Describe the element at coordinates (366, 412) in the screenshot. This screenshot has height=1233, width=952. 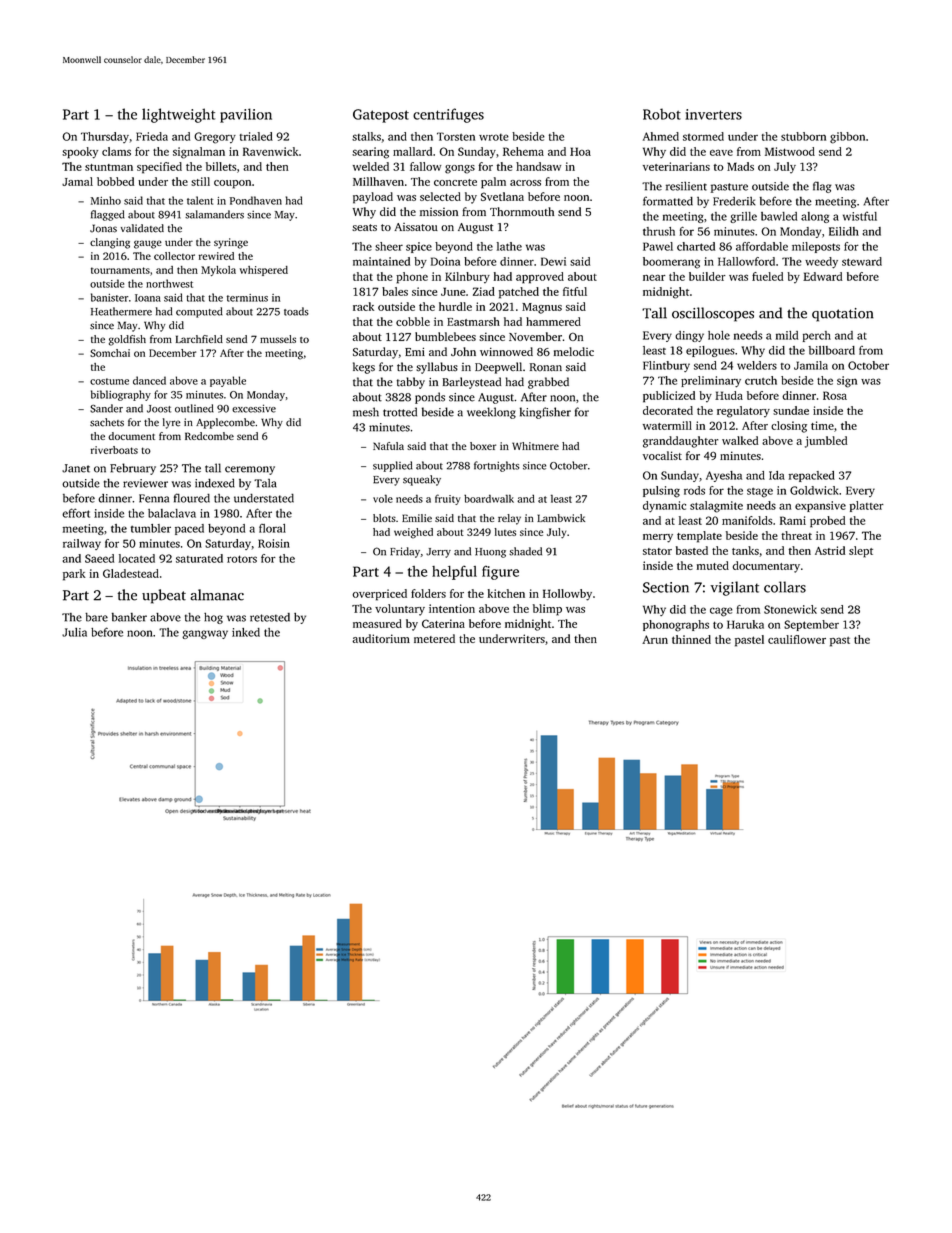
I see `mesh` at that location.
